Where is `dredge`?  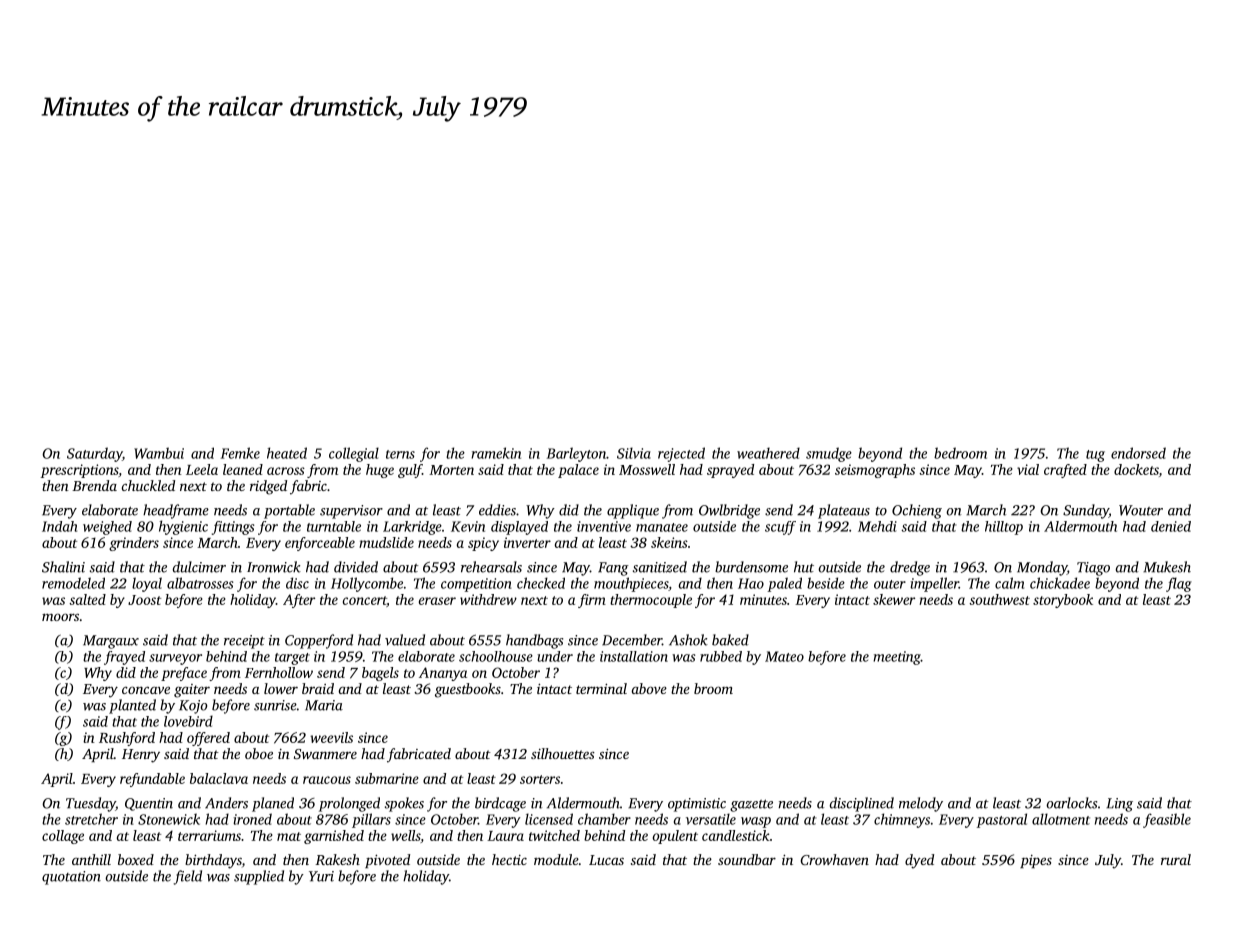
dredge is located at coordinates (910, 568).
